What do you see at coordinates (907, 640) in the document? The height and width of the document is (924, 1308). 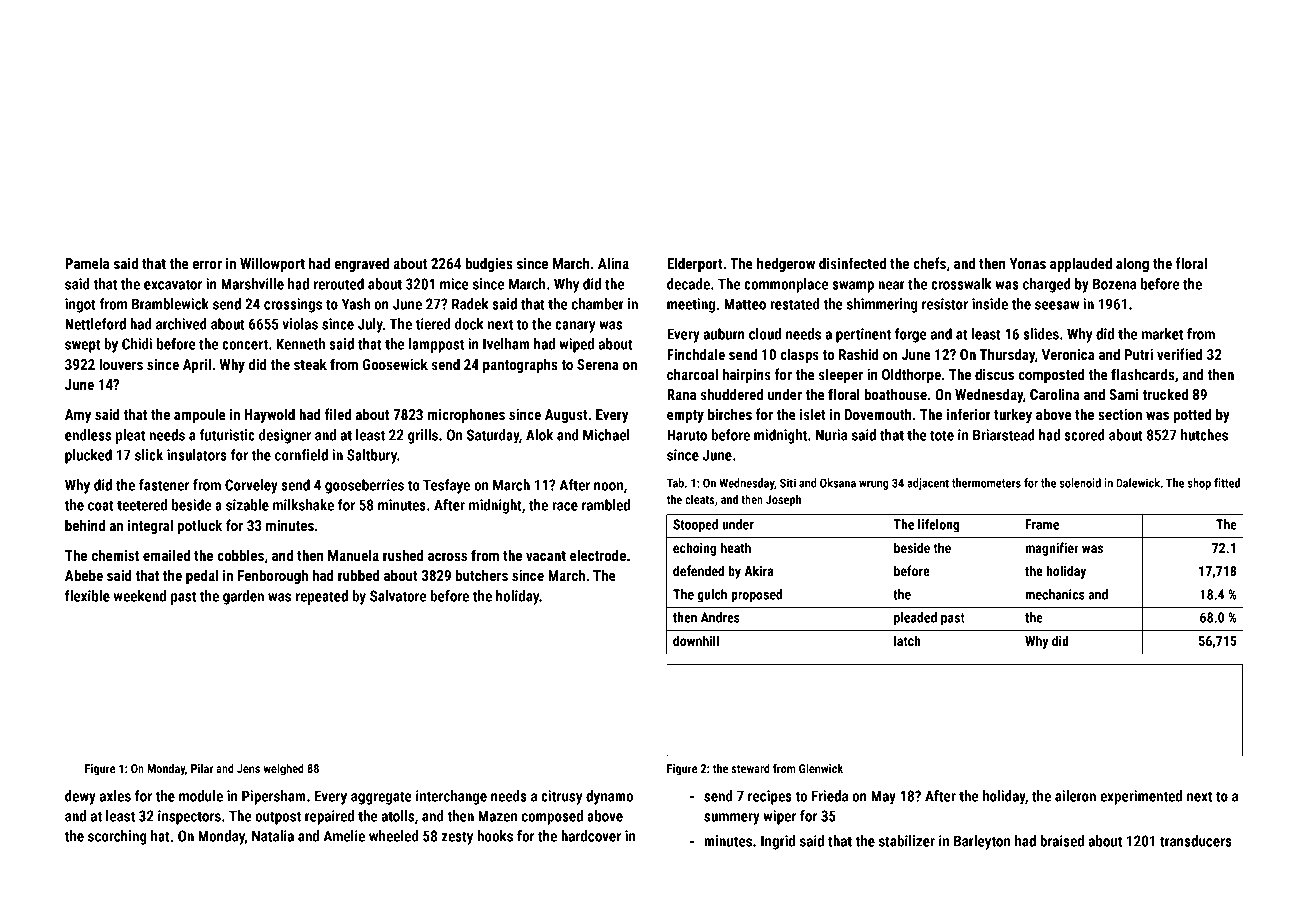 I see `latch` at bounding box center [907, 640].
